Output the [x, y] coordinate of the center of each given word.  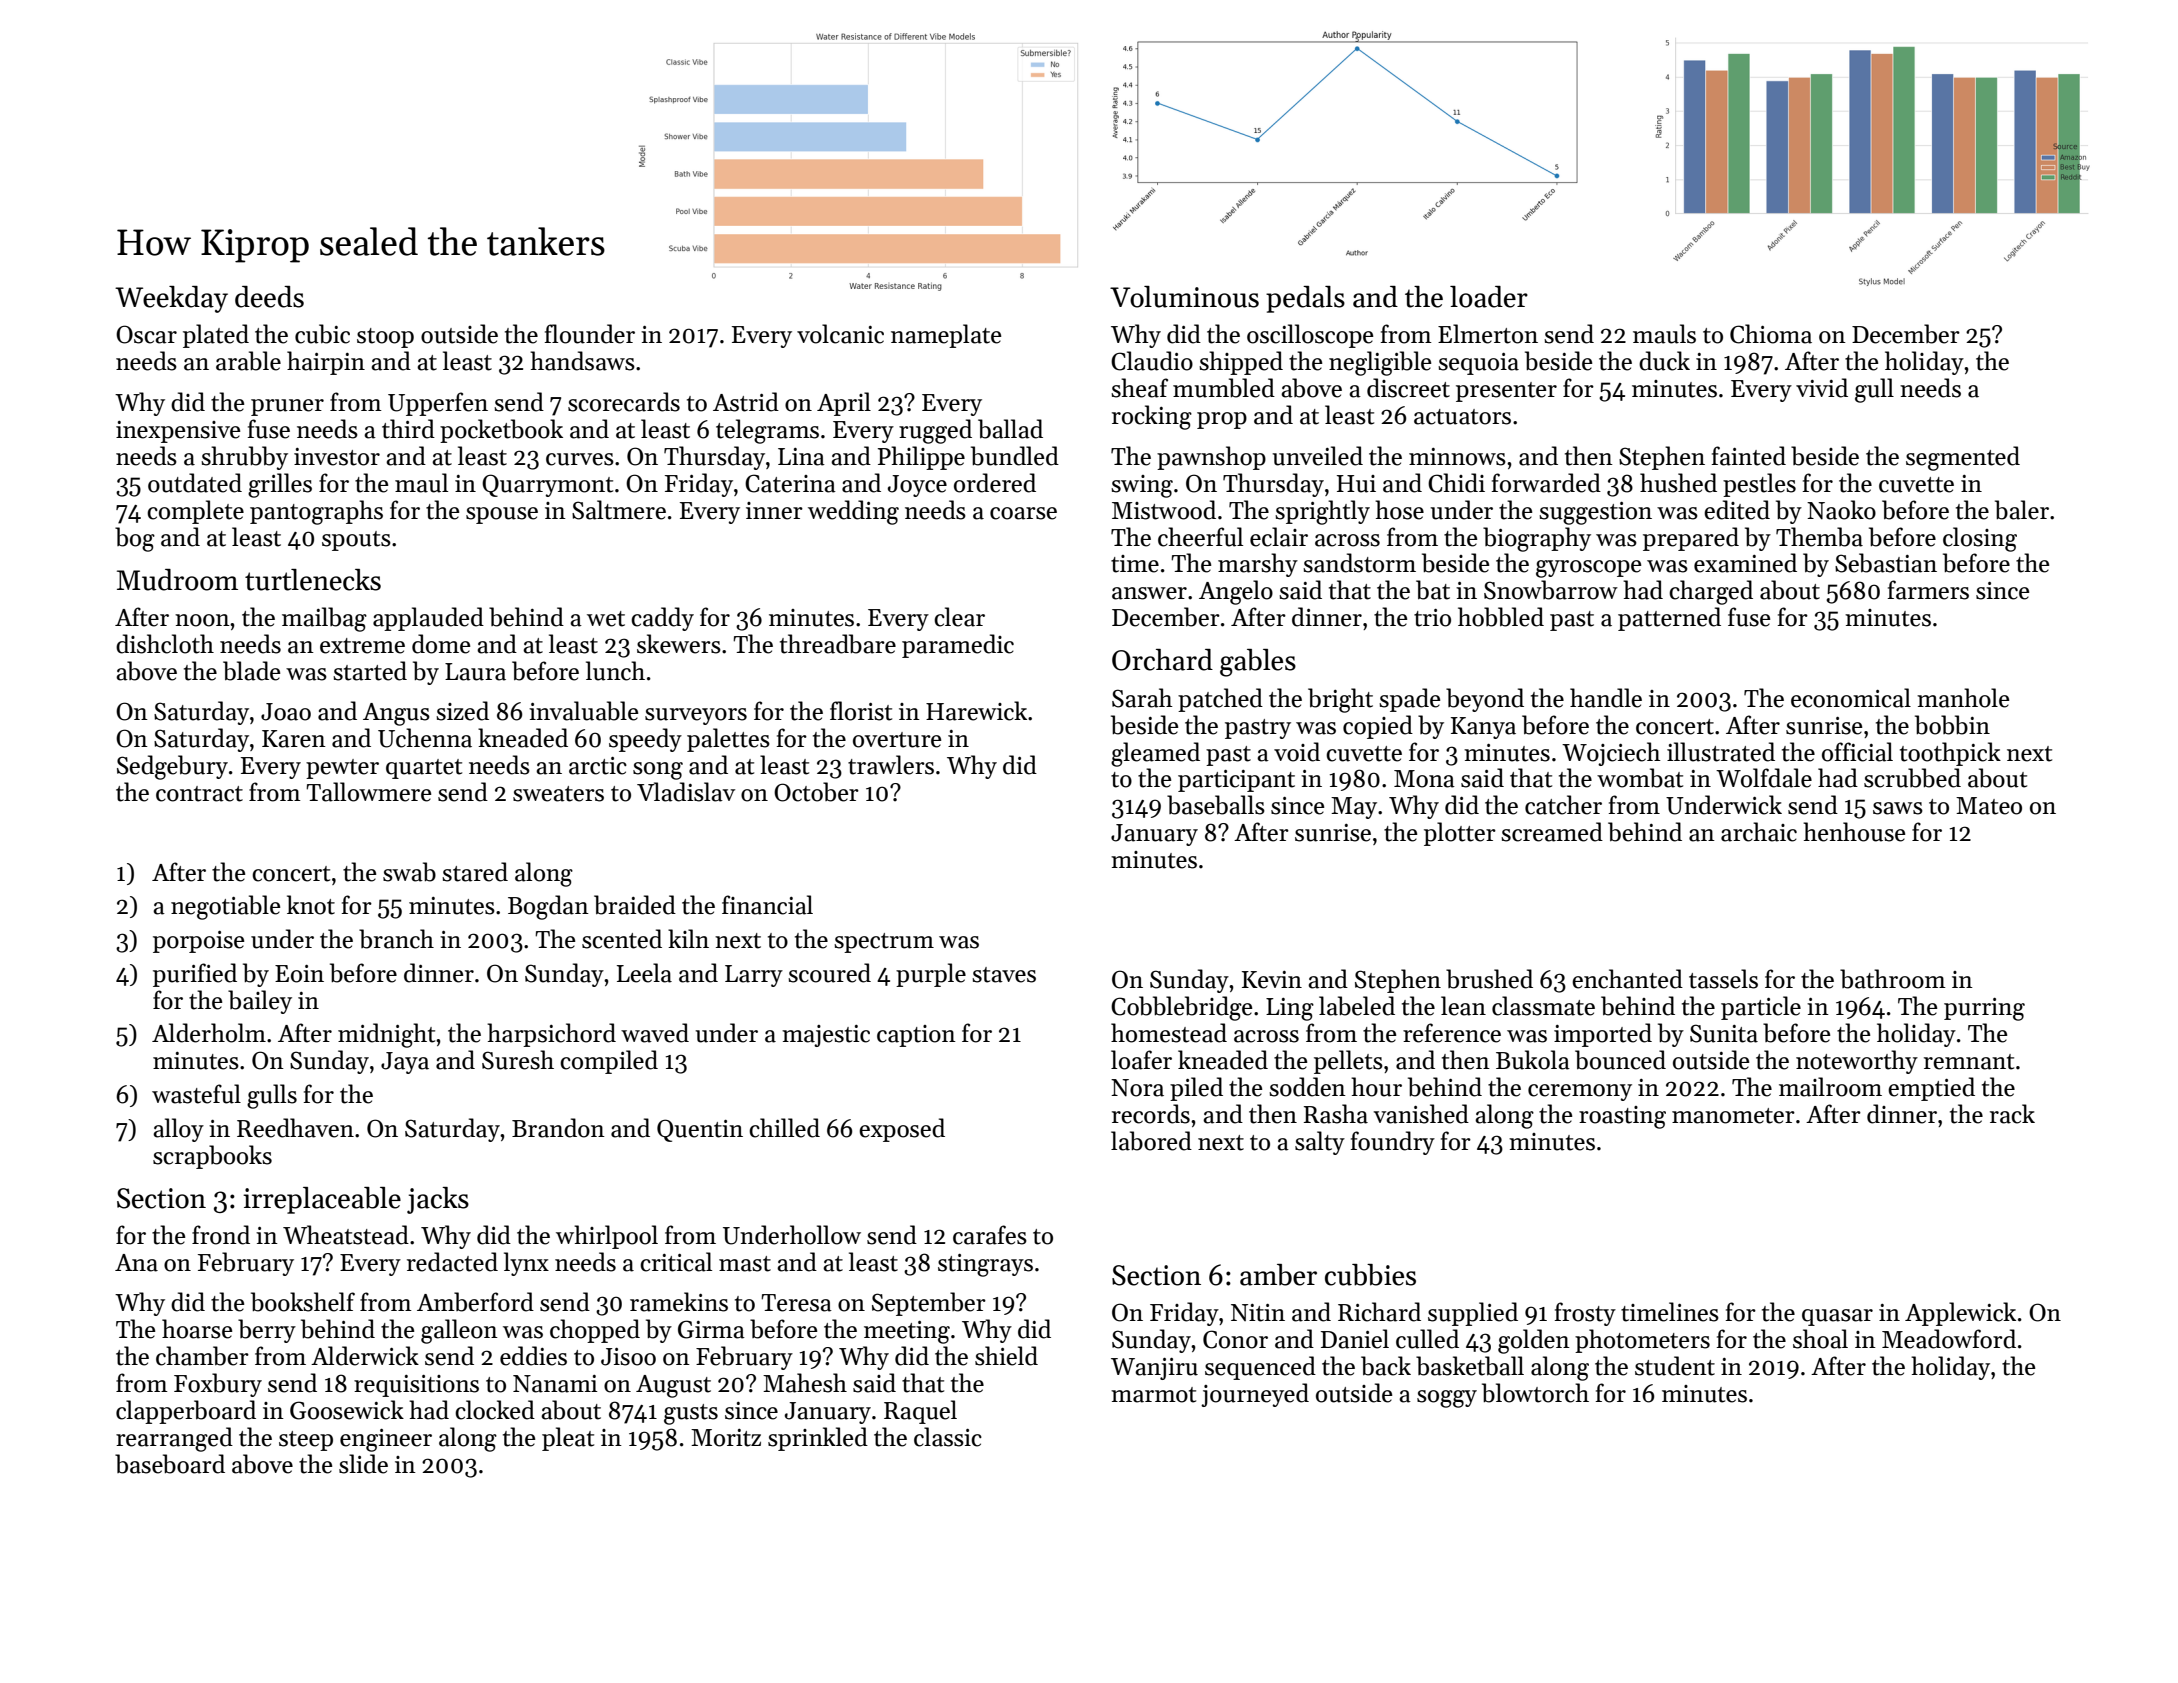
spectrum [884, 943]
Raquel [920, 1412]
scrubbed [1912, 778]
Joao [286, 712]
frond [221, 1235]
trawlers [891, 765]
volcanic [840, 334]
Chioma [1771, 334]
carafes [990, 1235]
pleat [568, 1439]
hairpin [326, 363]
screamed [1552, 832]
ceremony [1580, 1092]
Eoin [299, 974]
